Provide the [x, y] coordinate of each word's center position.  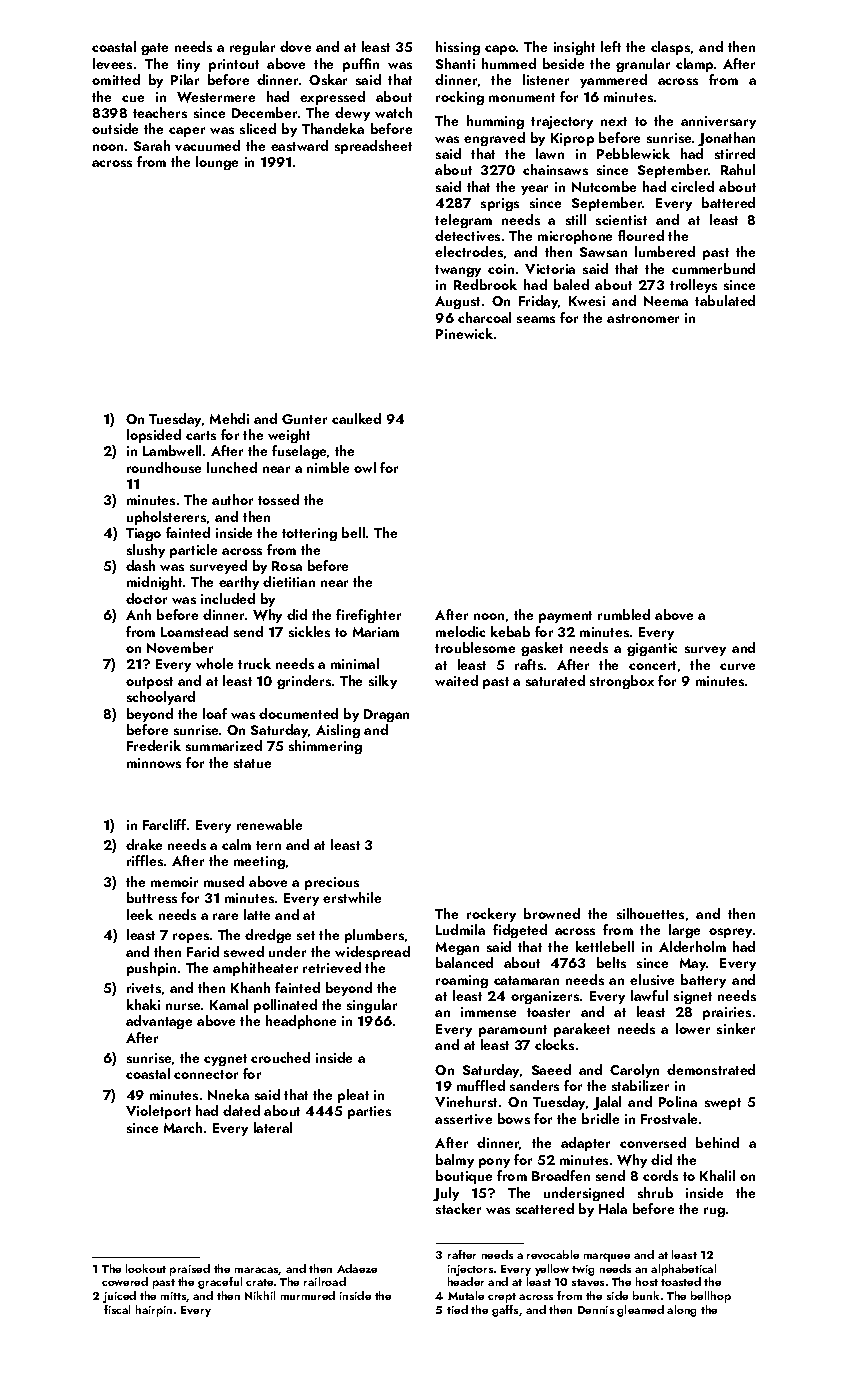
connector [206, 1074]
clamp [694, 65]
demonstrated [711, 1069]
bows [514, 1118]
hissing [458, 48]
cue [133, 98]
